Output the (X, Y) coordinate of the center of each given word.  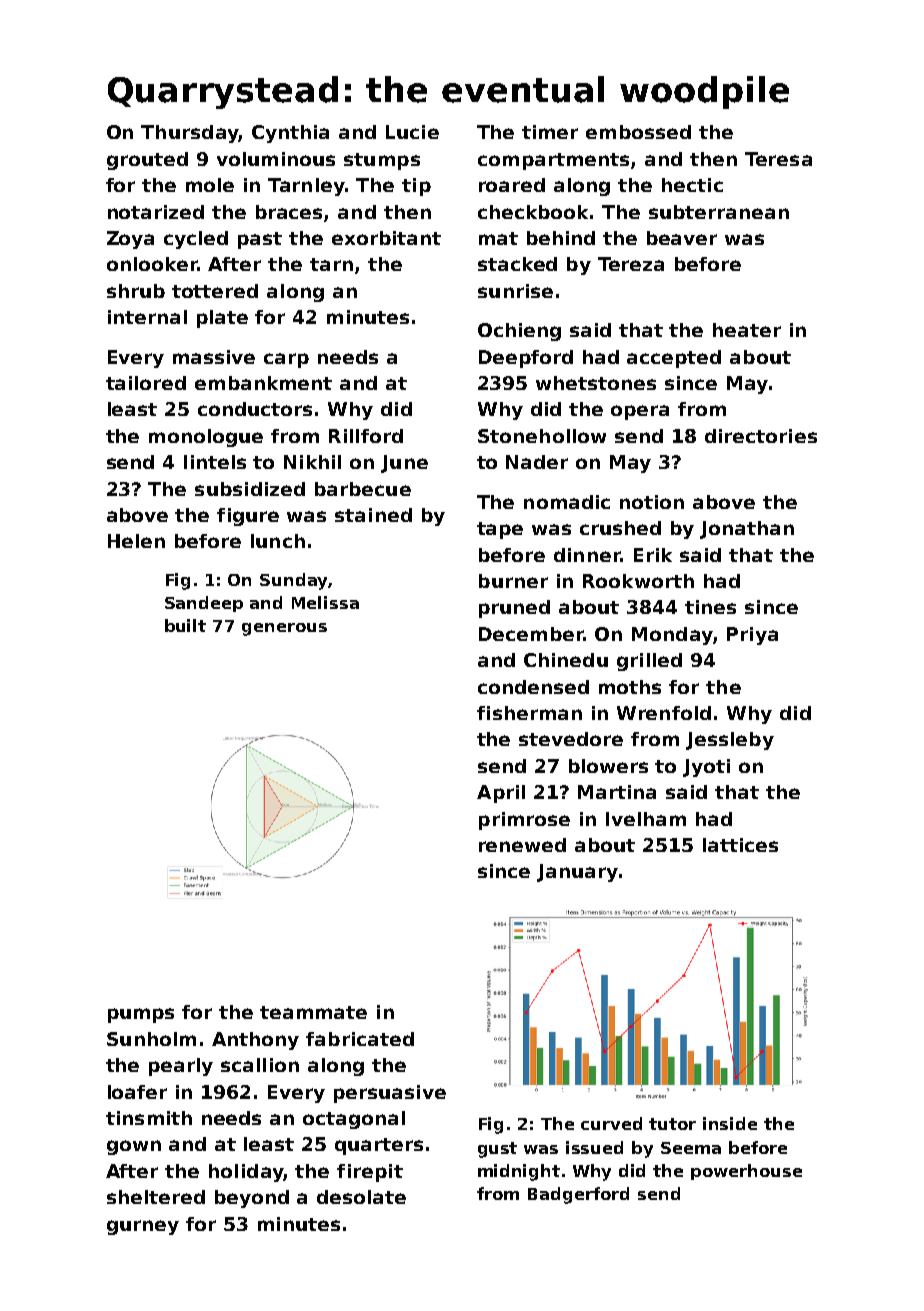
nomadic (567, 502)
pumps (141, 1015)
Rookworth (638, 581)
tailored (146, 383)
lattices (740, 845)
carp (286, 360)
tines (710, 607)
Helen (136, 541)
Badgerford (578, 1195)
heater (747, 330)
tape (500, 530)
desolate (361, 1197)
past (260, 240)
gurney (143, 1227)
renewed (522, 845)
